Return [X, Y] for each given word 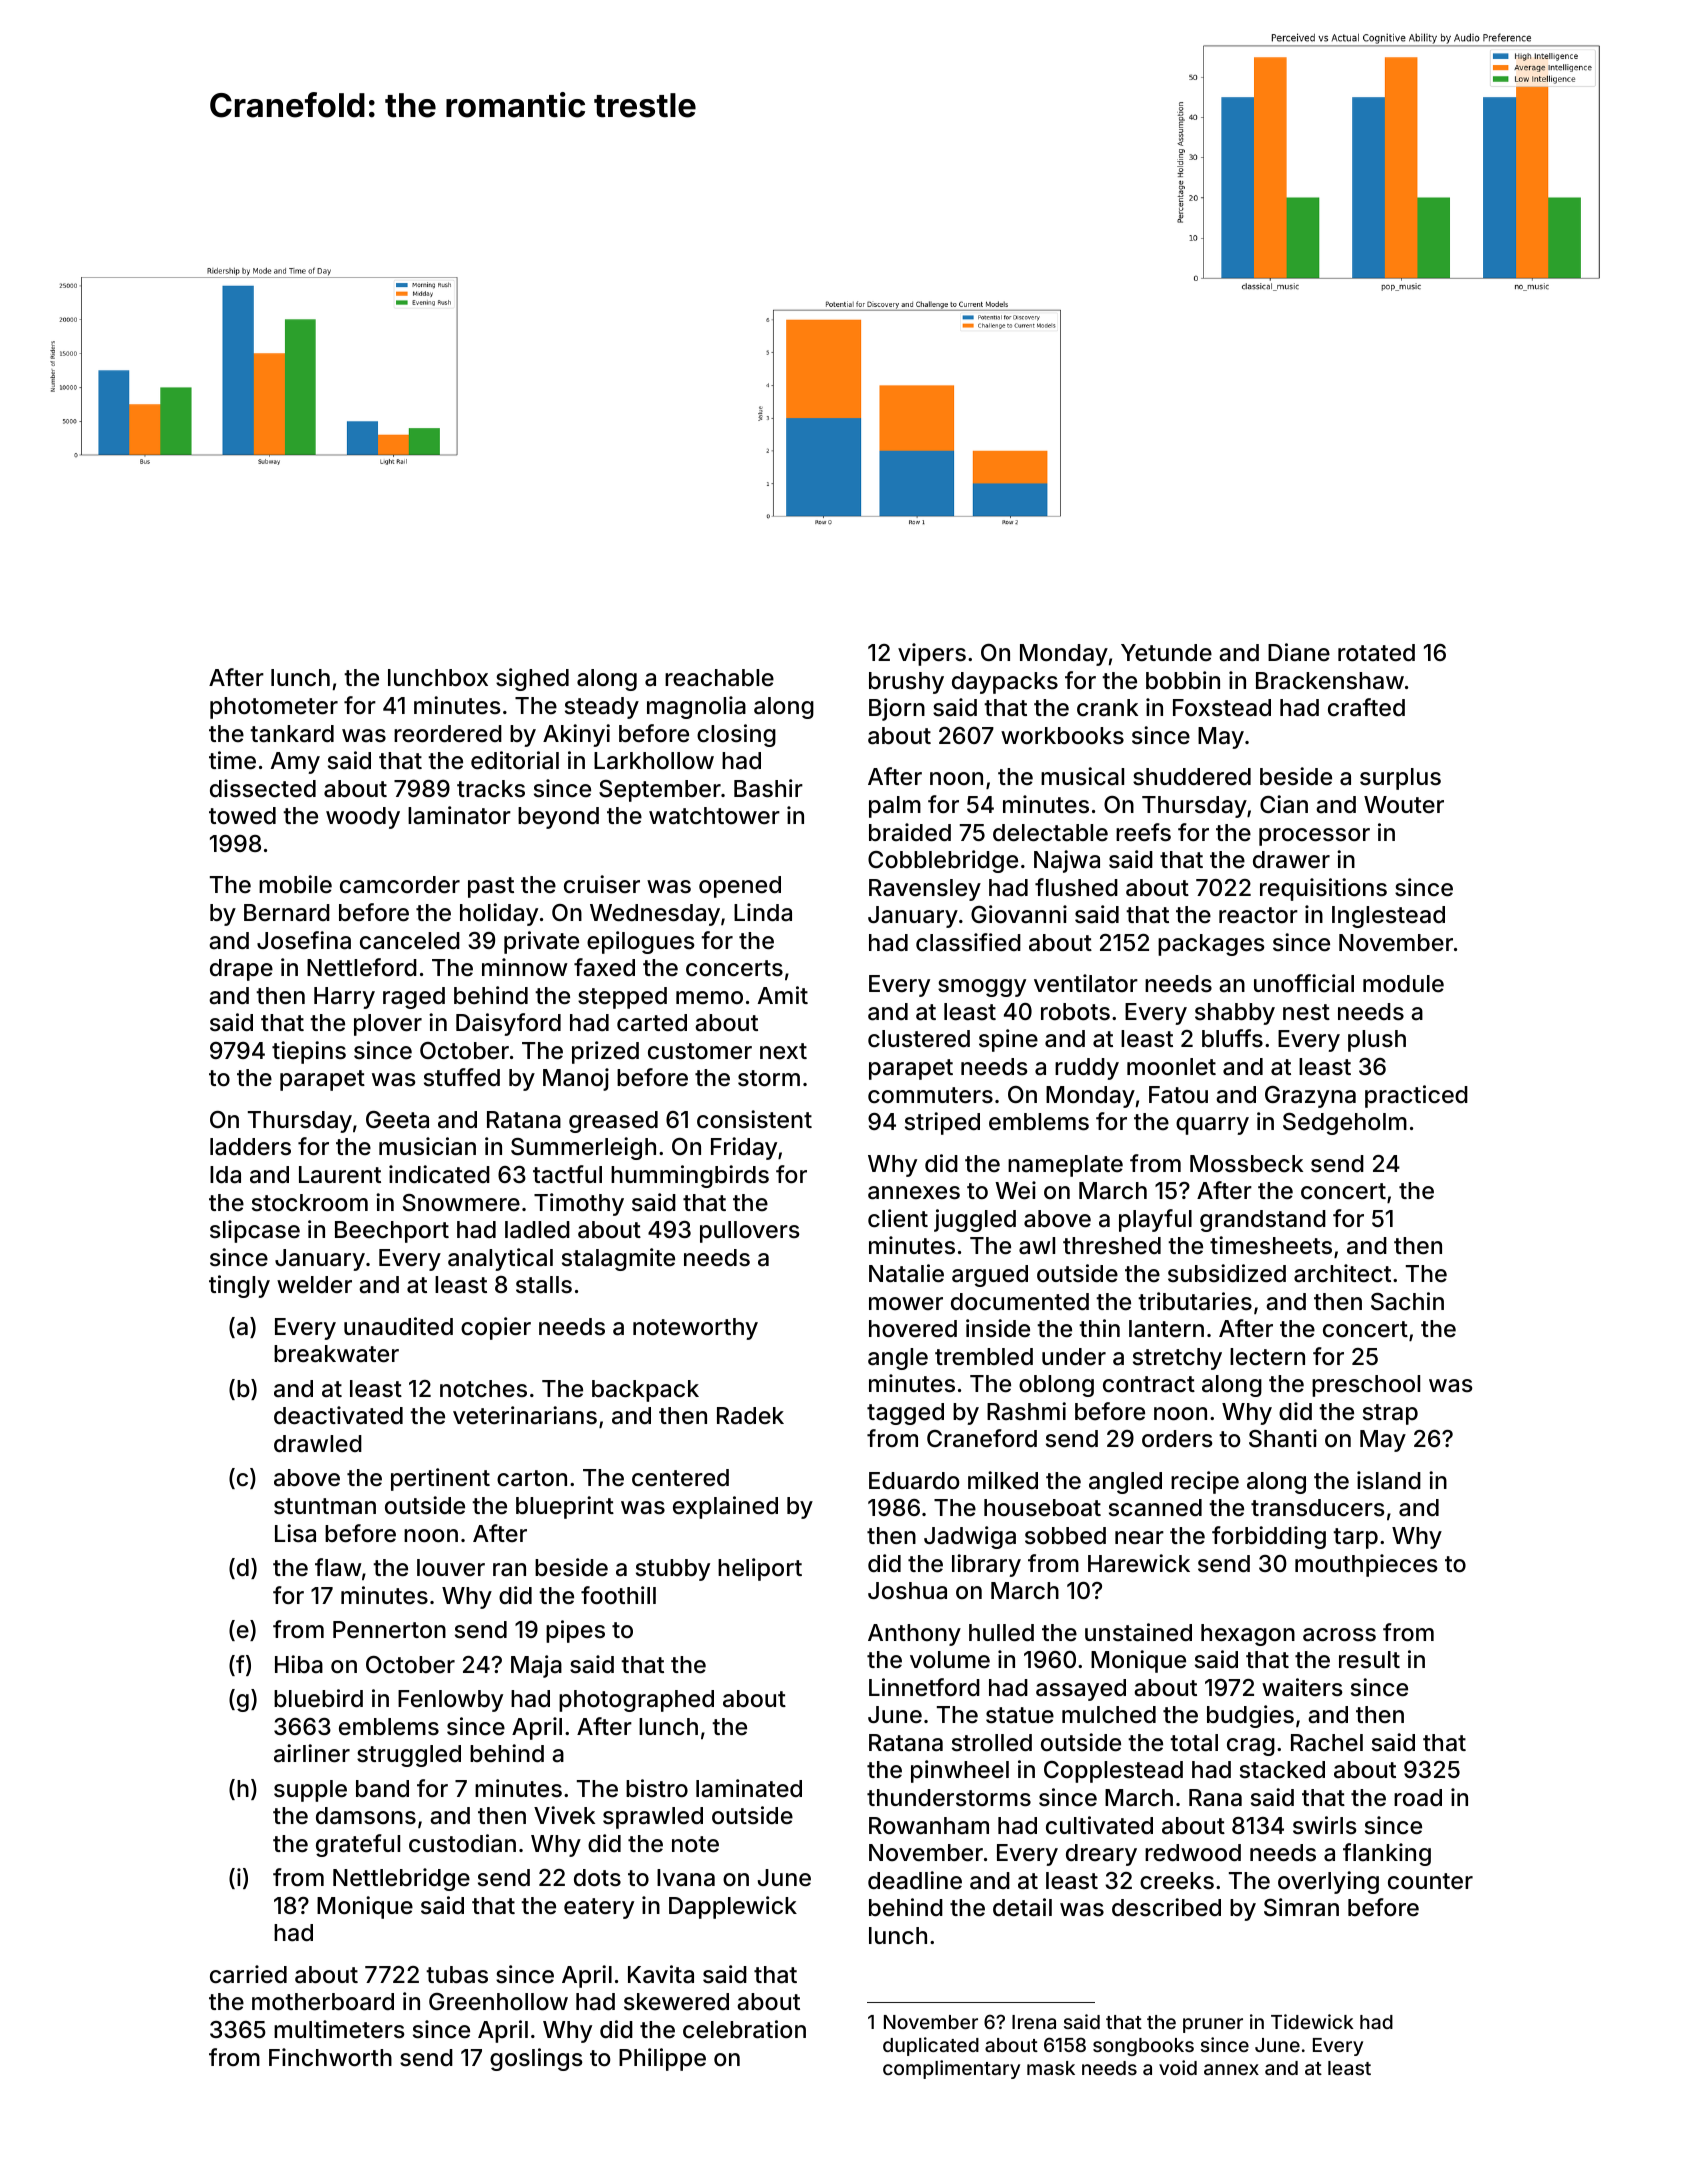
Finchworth [330, 2057]
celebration [744, 2029]
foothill [618, 1595]
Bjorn [897, 709]
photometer [274, 708]
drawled [318, 1444]
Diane [1299, 652]
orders [1177, 1439]
